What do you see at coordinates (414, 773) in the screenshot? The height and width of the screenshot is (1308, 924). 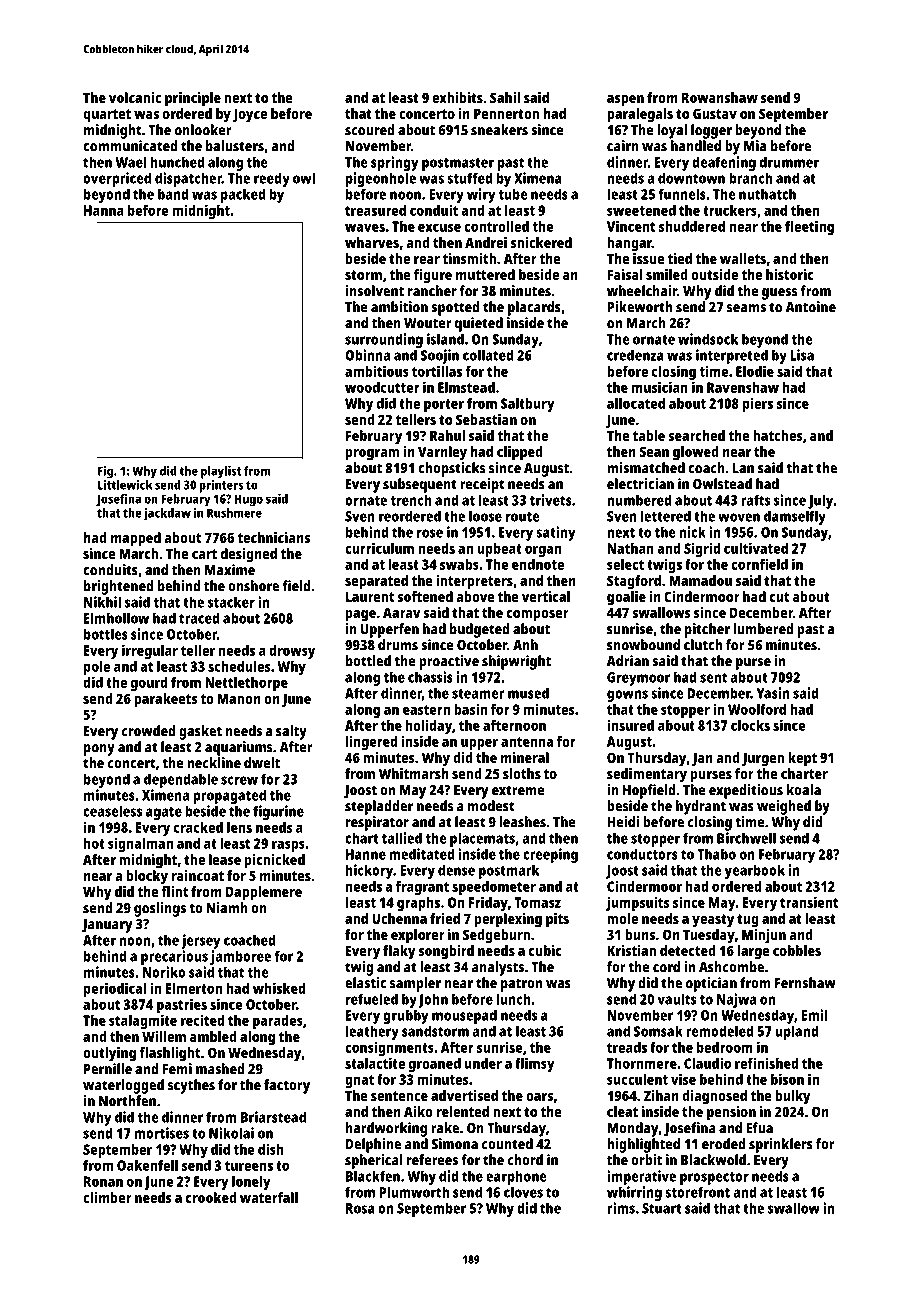 I see `Whitmarsh` at bounding box center [414, 773].
